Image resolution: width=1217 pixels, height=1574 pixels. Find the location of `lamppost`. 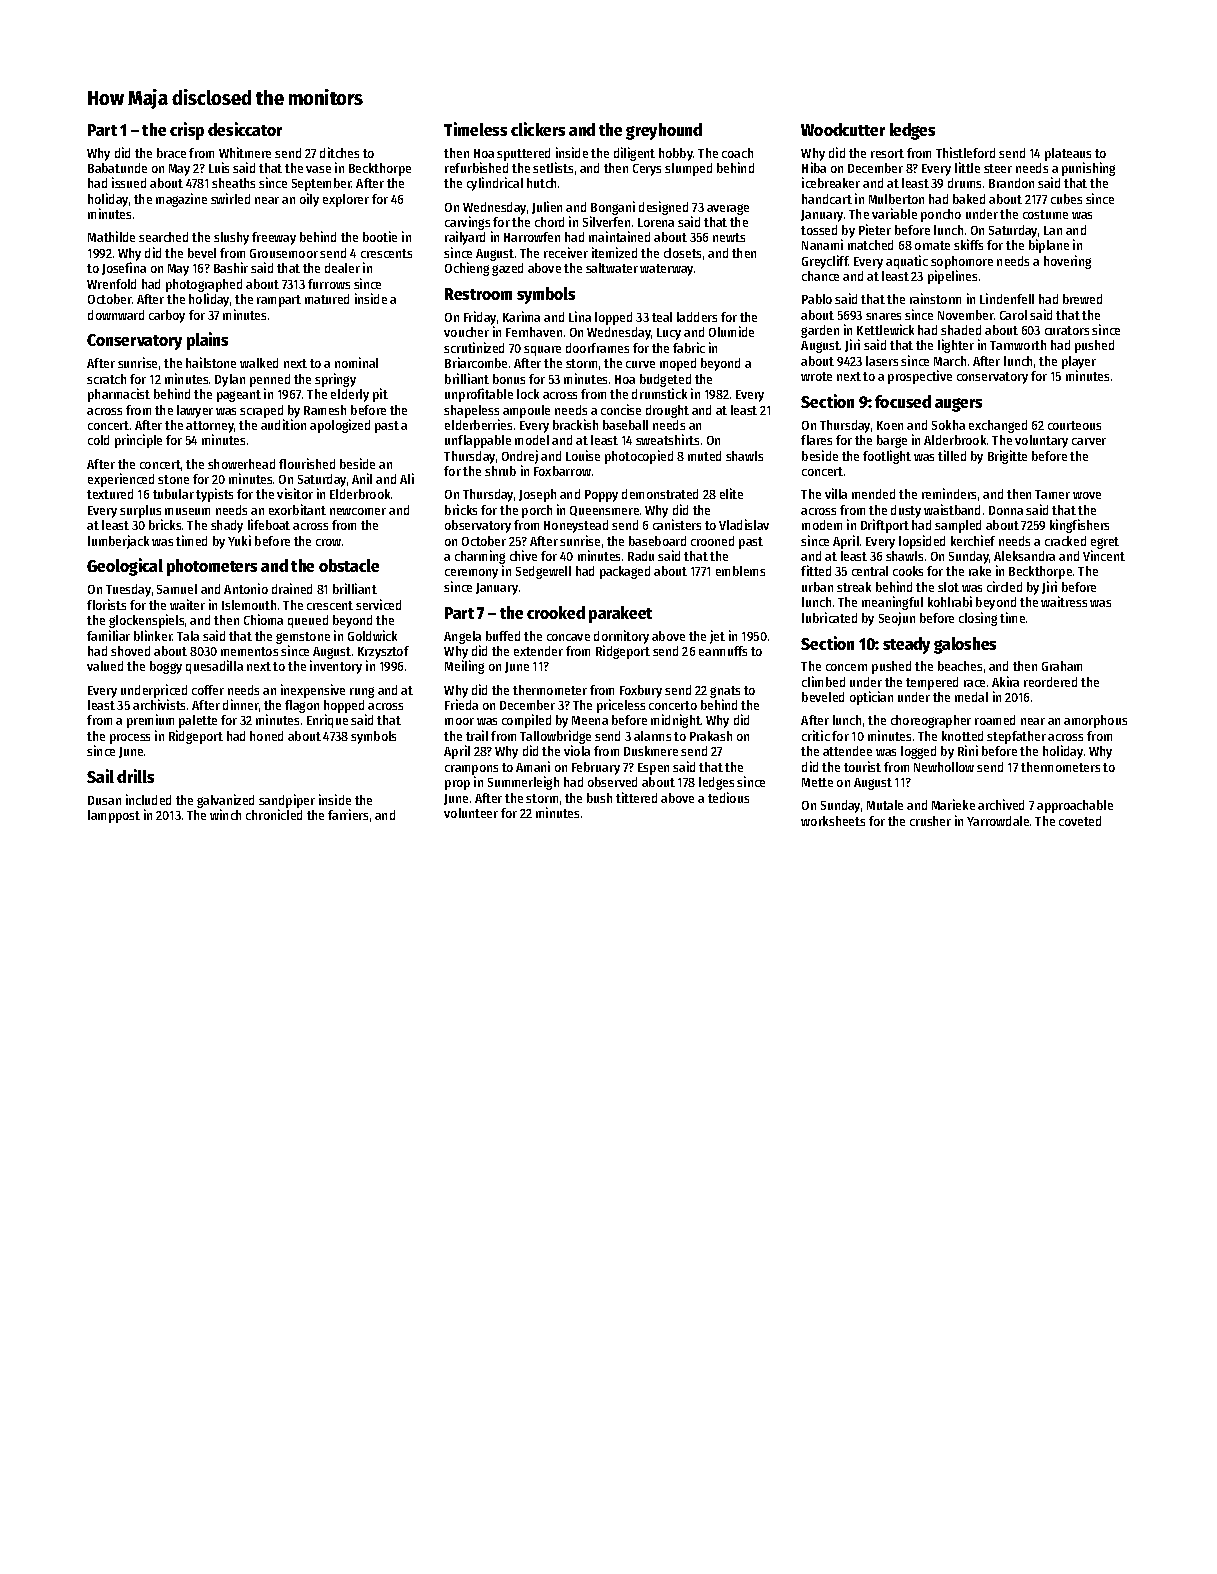

lamppost is located at coordinates (114, 816).
